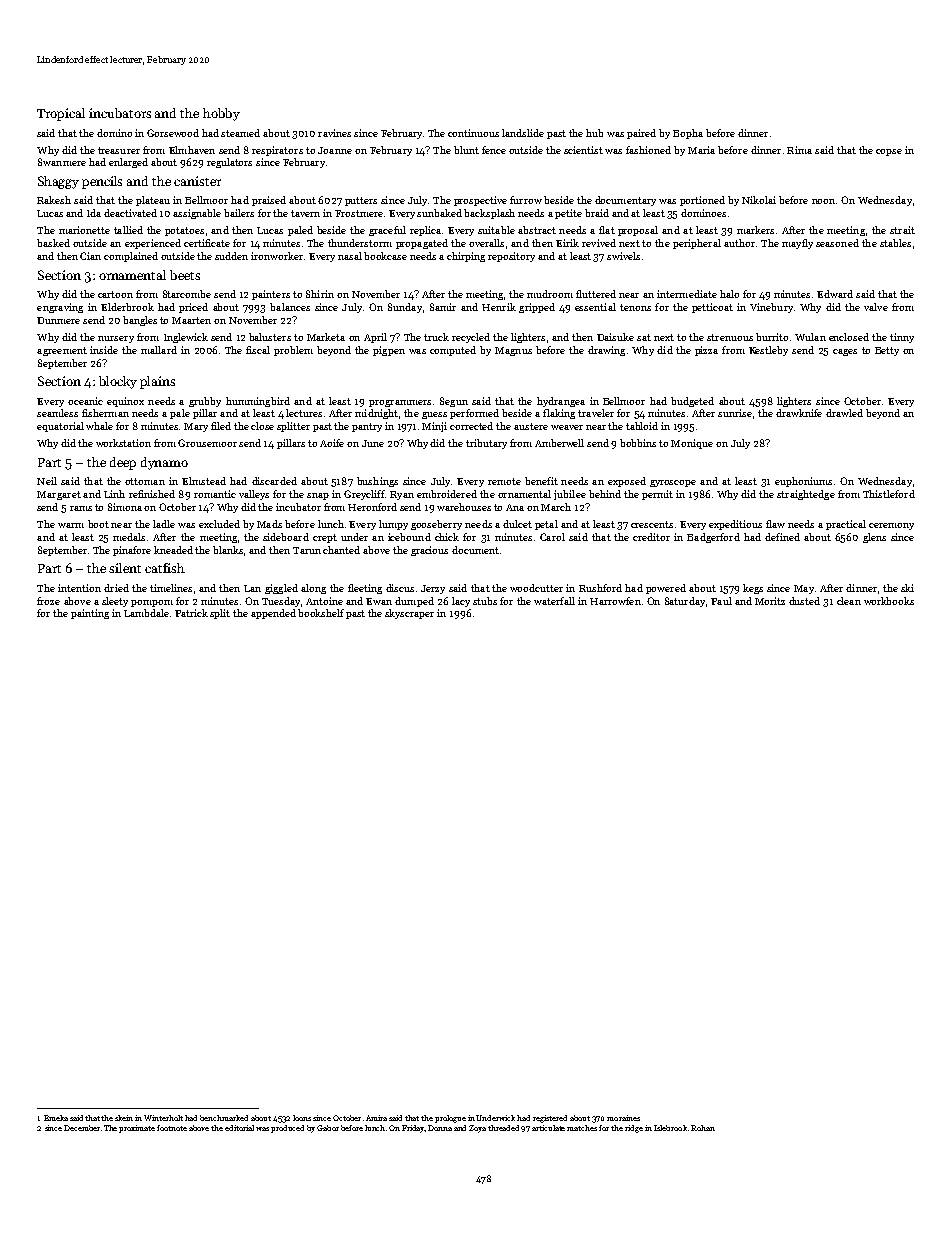 The height and width of the document is (1233, 952). I want to click on fence, so click(494, 150).
